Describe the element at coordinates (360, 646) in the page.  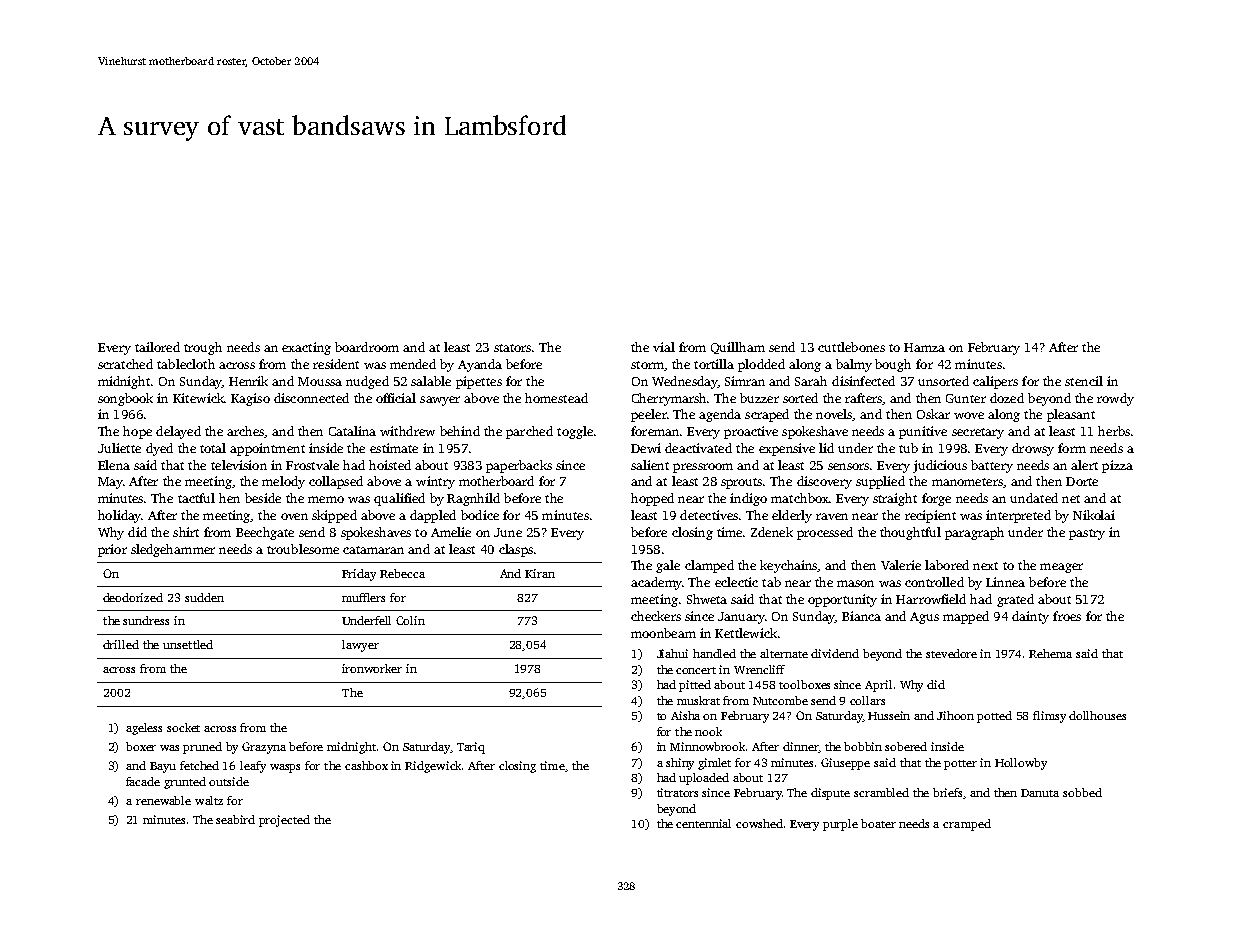
I see `lawyer` at that location.
